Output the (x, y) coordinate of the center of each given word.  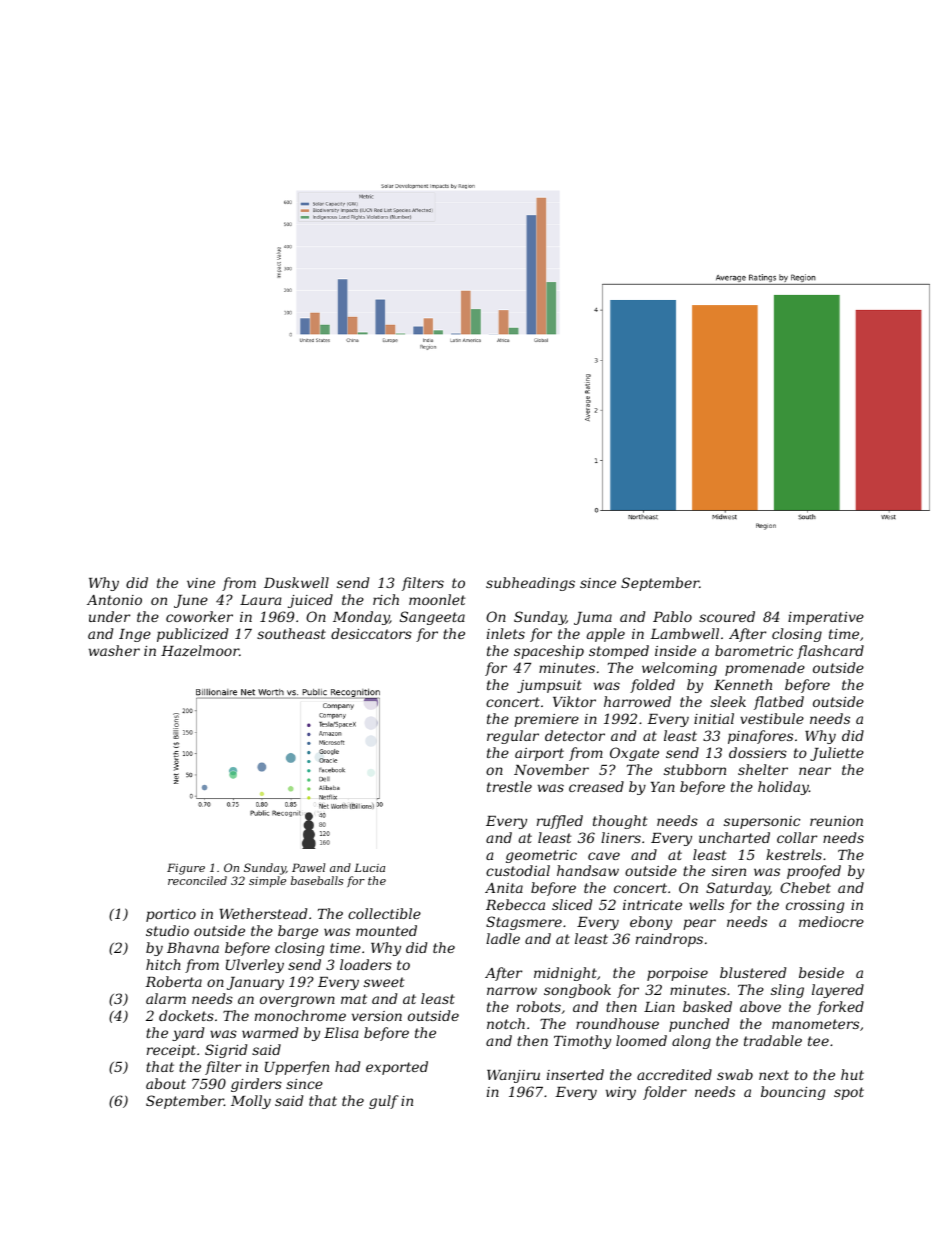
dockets (186, 1015)
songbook (577, 991)
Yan (662, 787)
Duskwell (296, 582)
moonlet (437, 599)
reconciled (197, 880)
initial (714, 718)
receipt (171, 1051)
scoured (727, 616)
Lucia (369, 867)
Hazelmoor (200, 651)
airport (539, 754)
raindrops (669, 940)
